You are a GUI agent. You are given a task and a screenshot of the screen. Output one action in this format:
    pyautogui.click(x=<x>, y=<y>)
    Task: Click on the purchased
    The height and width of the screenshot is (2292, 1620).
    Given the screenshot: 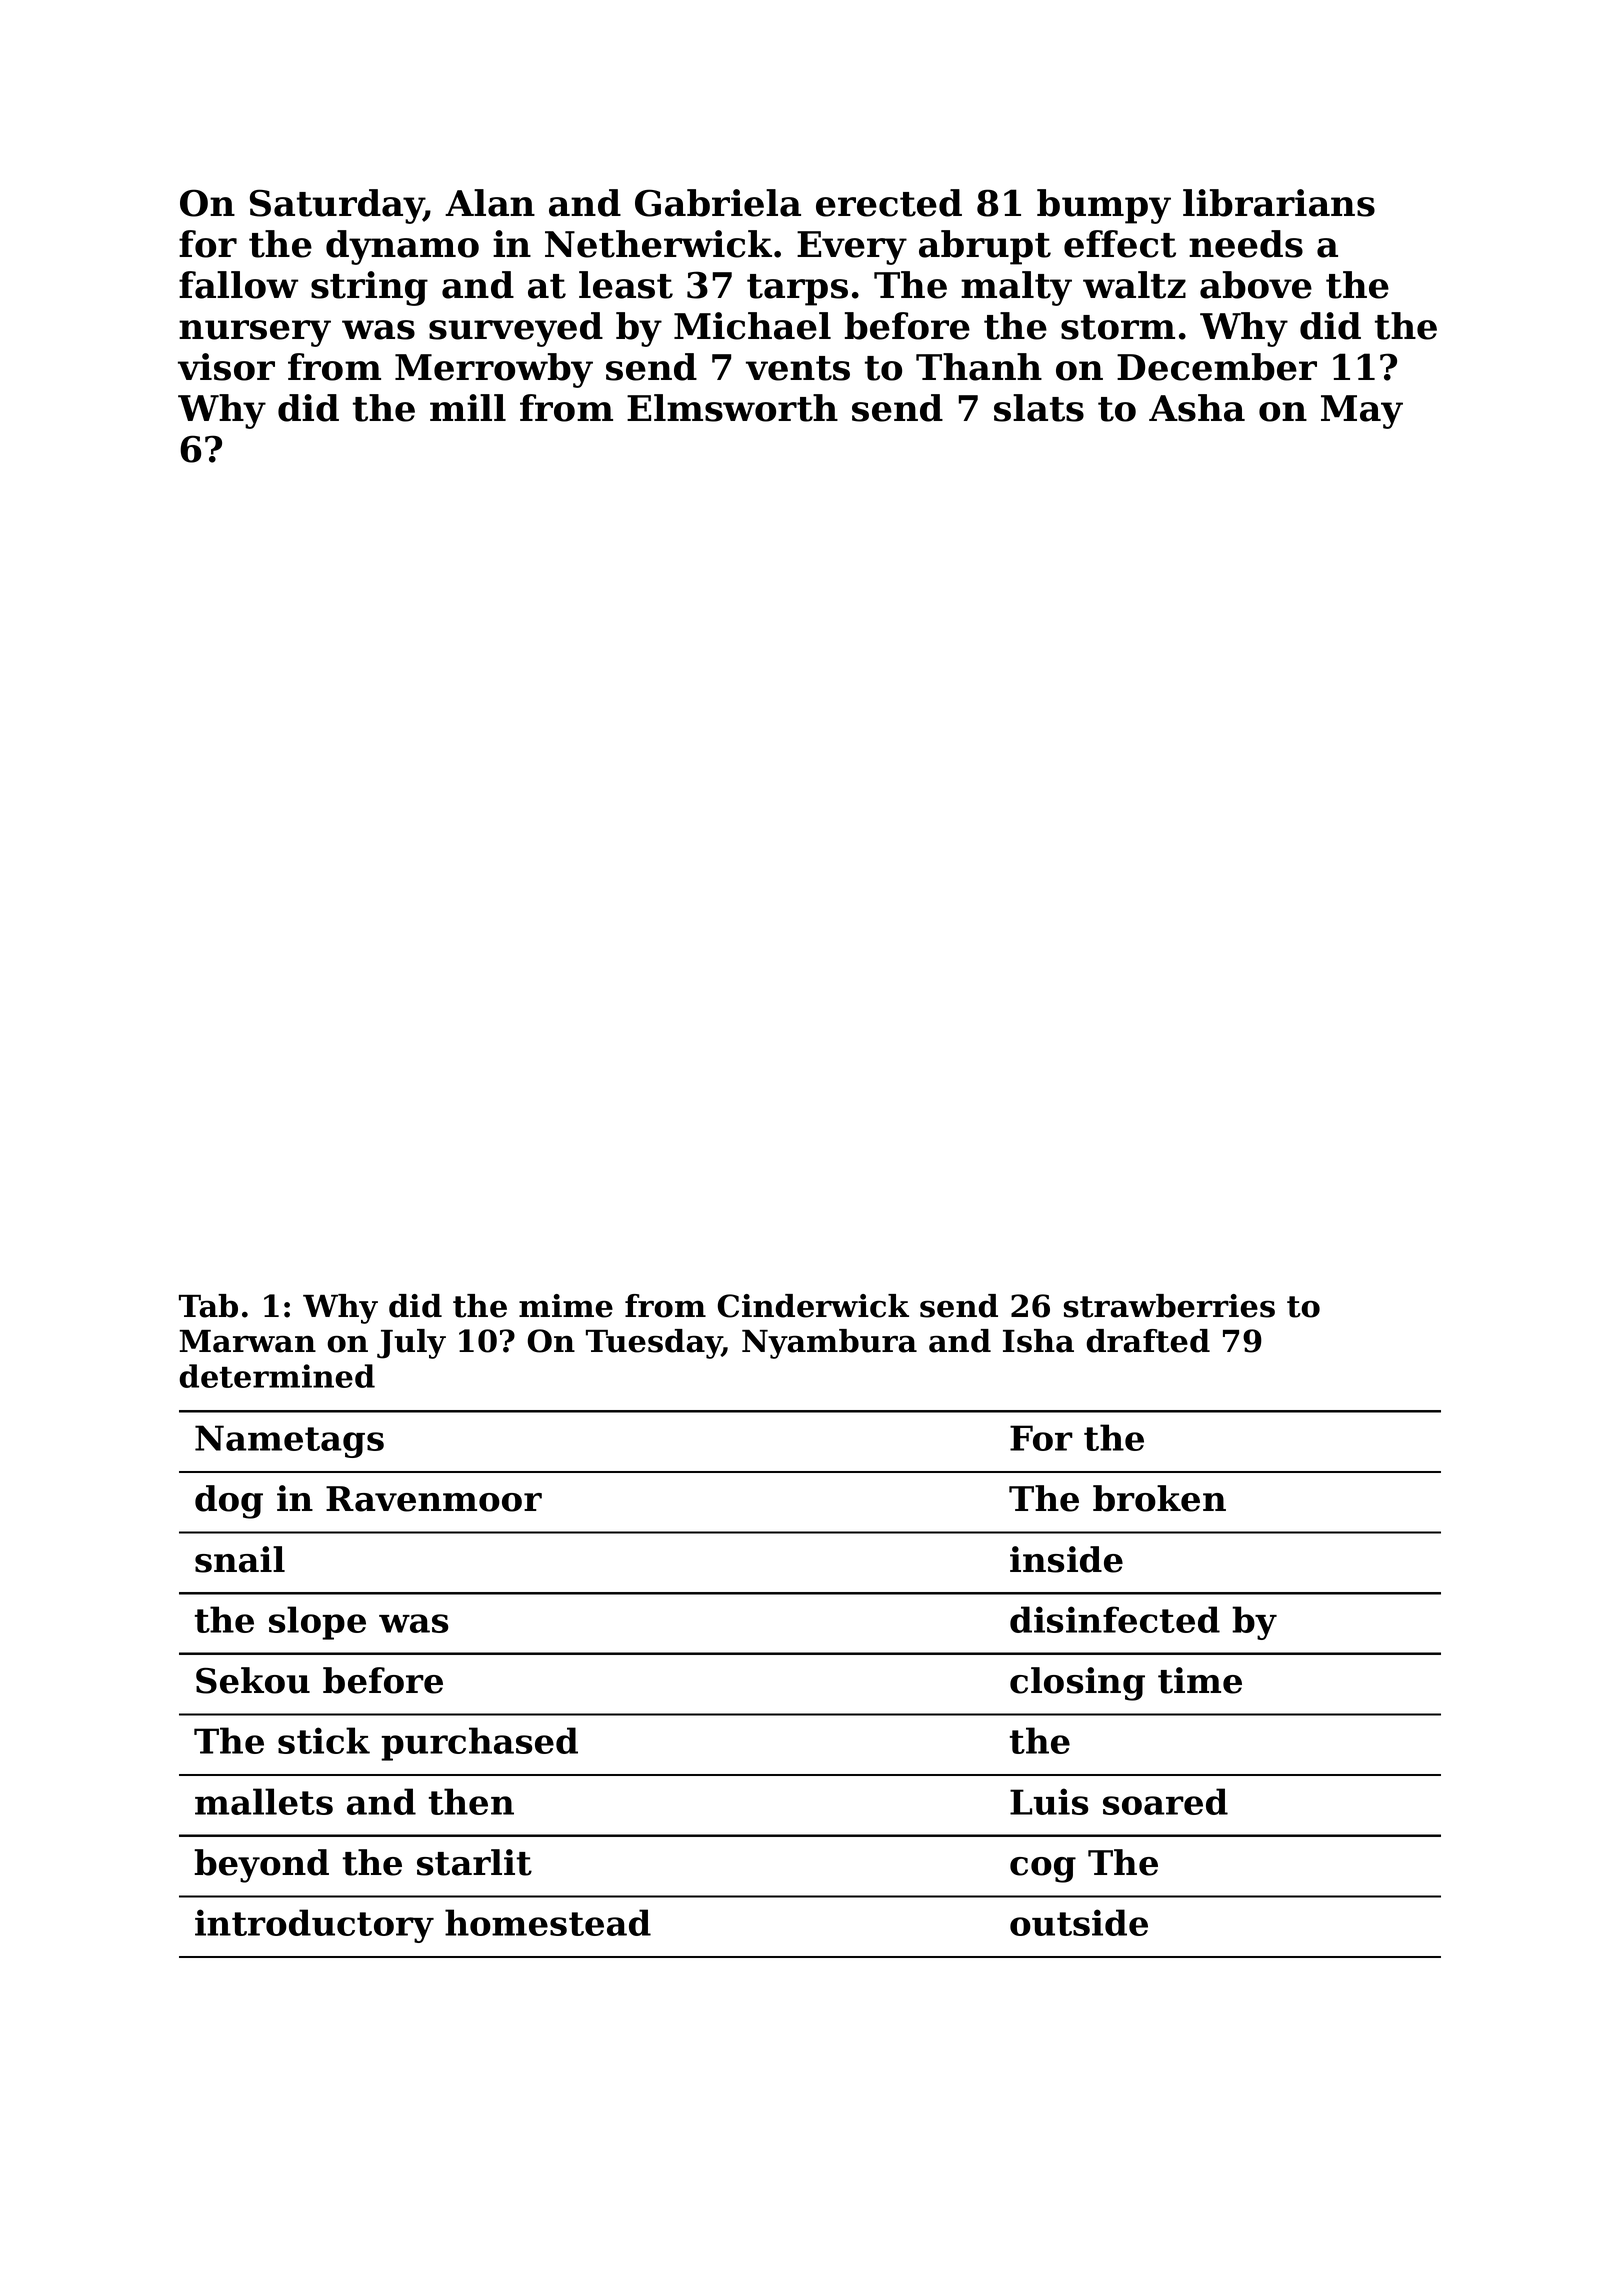 What is the action you would take?
    pyautogui.click(x=479, y=1744)
